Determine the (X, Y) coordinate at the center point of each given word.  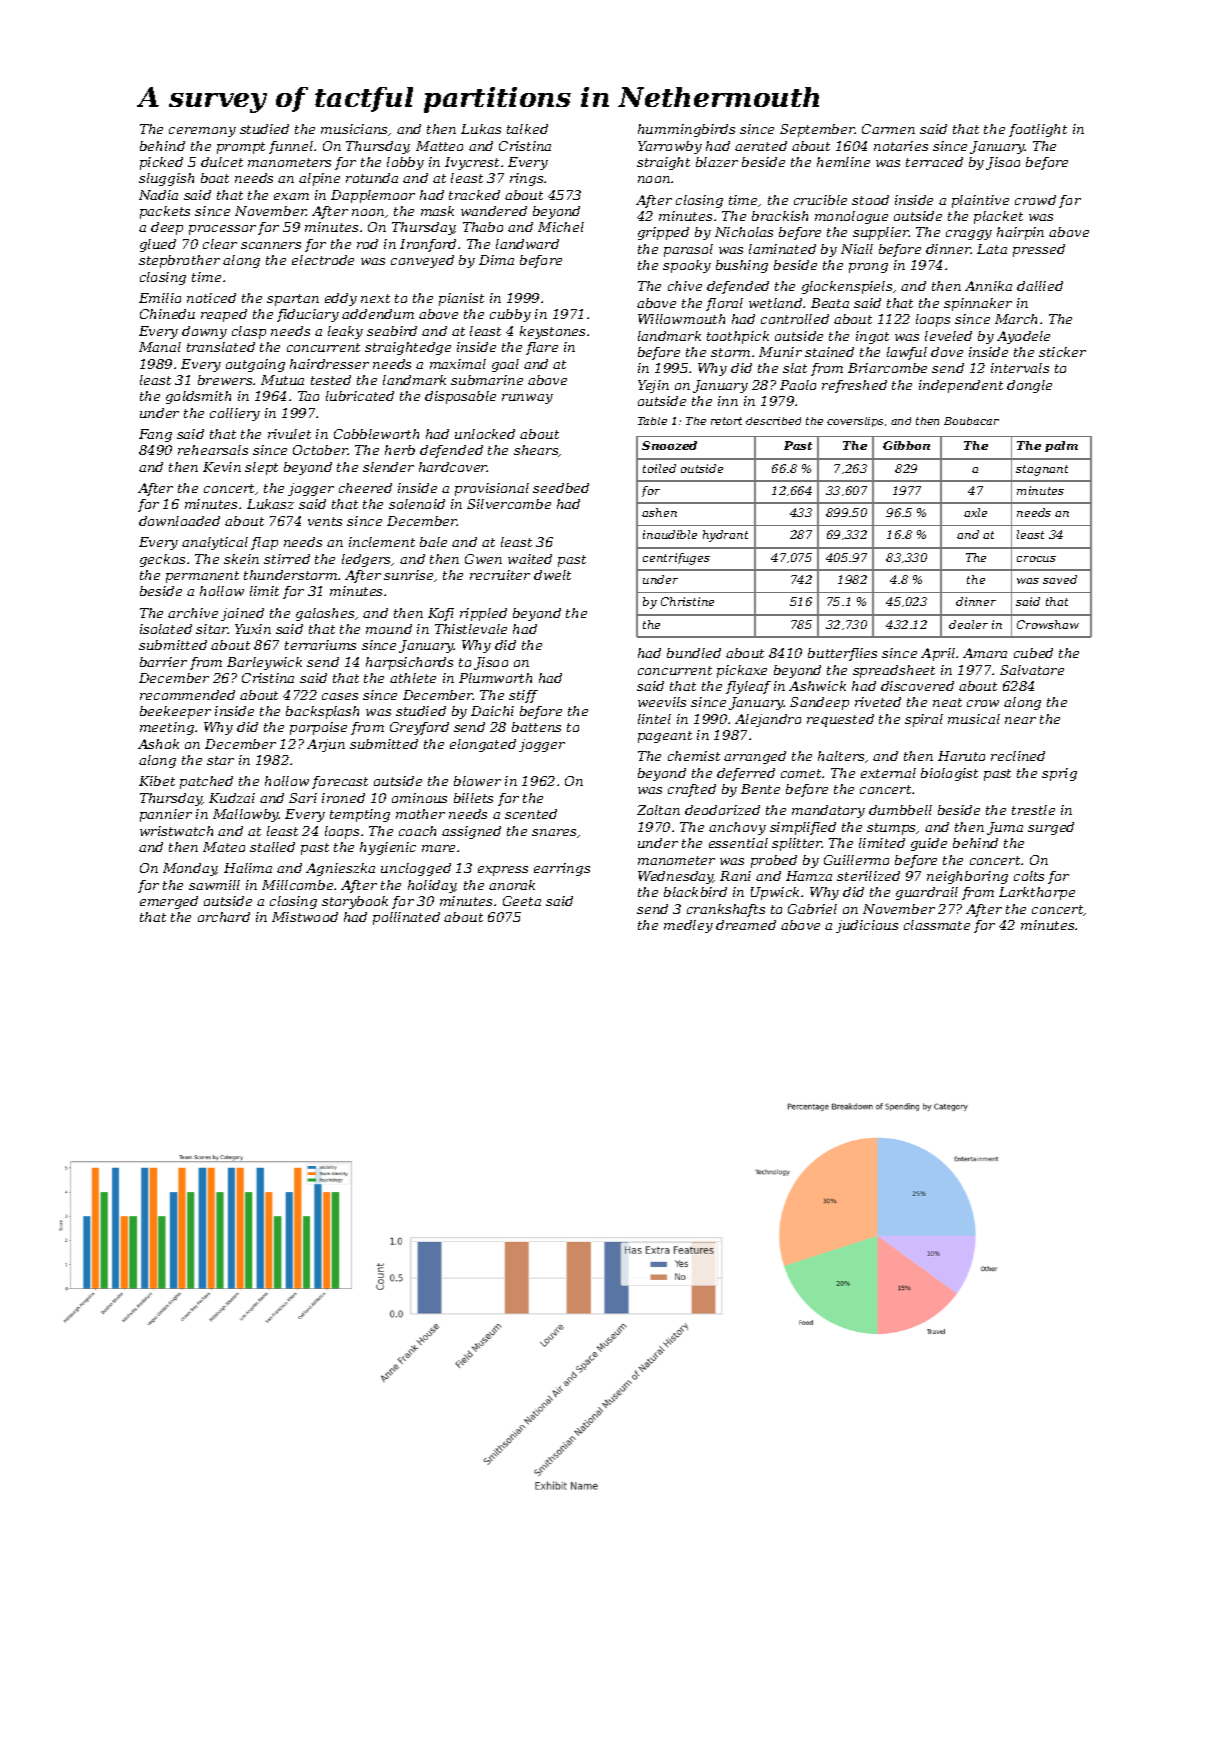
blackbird (695, 892)
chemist (694, 756)
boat (215, 178)
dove (947, 352)
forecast (340, 782)
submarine (487, 380)
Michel (561, 227)
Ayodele (1023, 337)
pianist (461, 299)
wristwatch (176, 831)
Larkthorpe (1037, 893)
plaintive (980, 201)
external (888, 773)
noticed (211, 298)
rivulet (289, 434)
